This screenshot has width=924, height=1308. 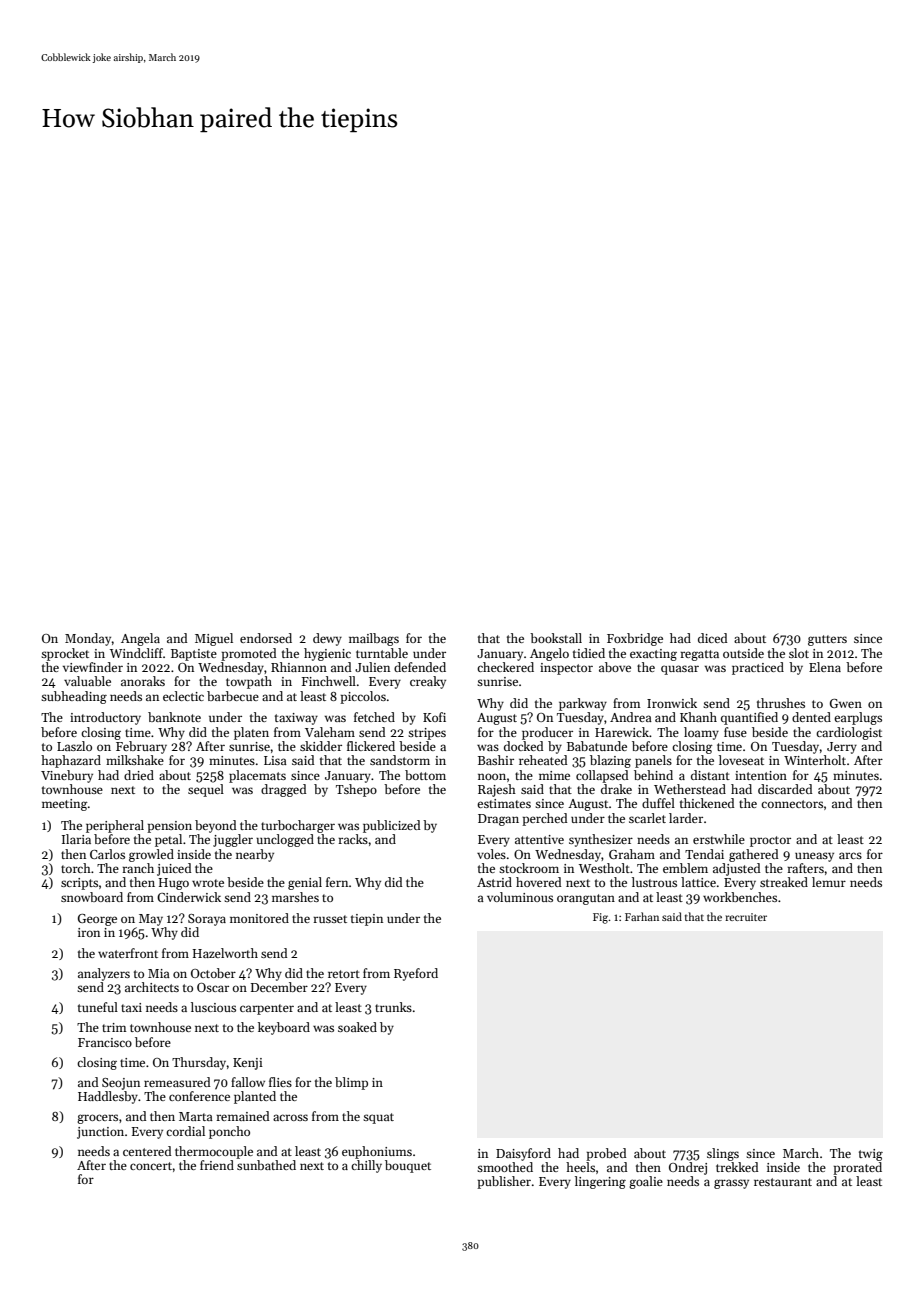 What do you see at coordinates (647, 818) in the screenshot?
I see `scarlet` at bounding box center [647, 818].
